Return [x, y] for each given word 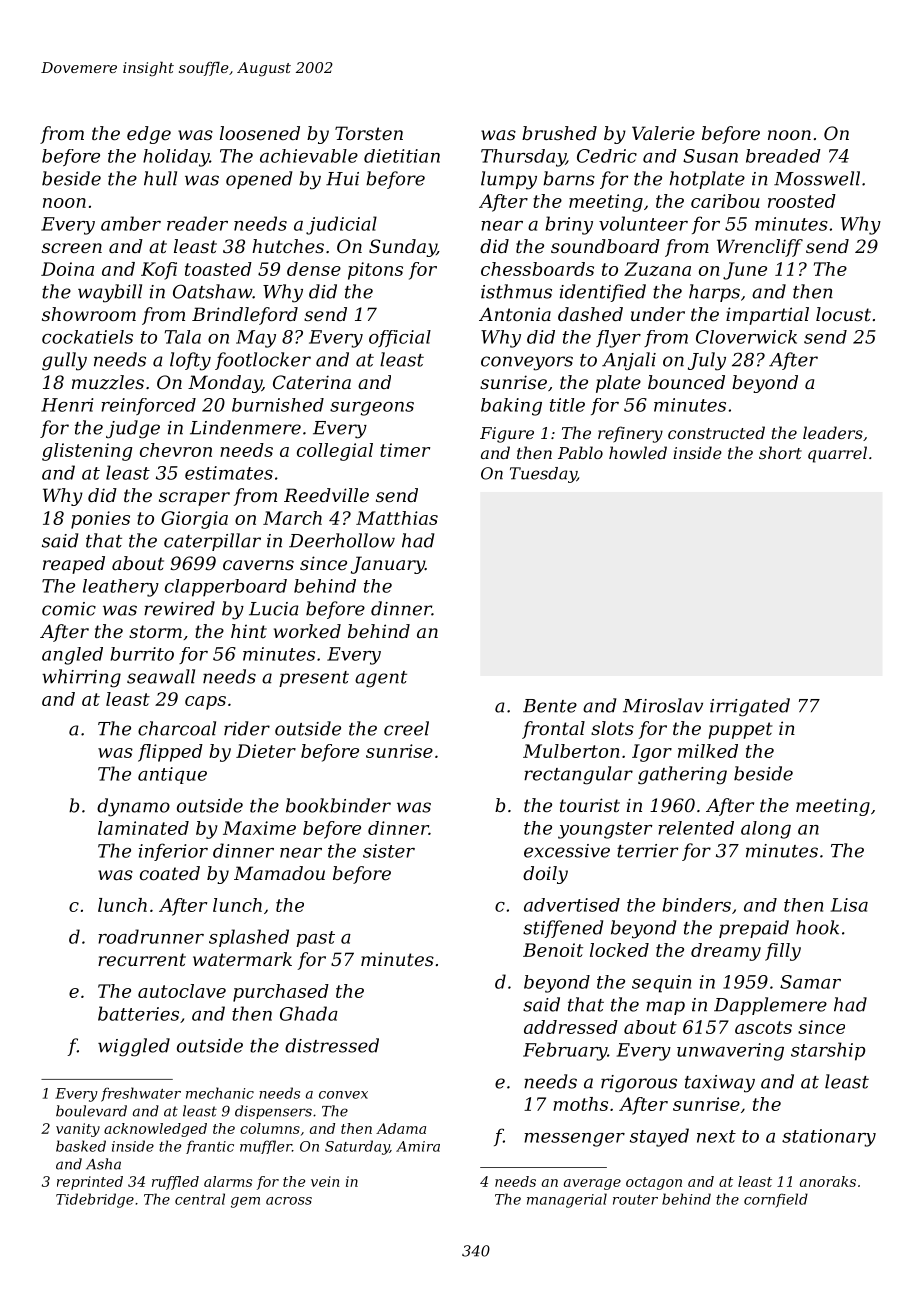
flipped [170, 753]
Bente [550, 706]
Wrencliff [760, 248]
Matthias [397, 518]
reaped [74, 565]
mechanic [220, 1093]
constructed [716, 432]
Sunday [403, 248]
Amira [418, 1146]
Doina [67, 269]
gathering [682, 775]
